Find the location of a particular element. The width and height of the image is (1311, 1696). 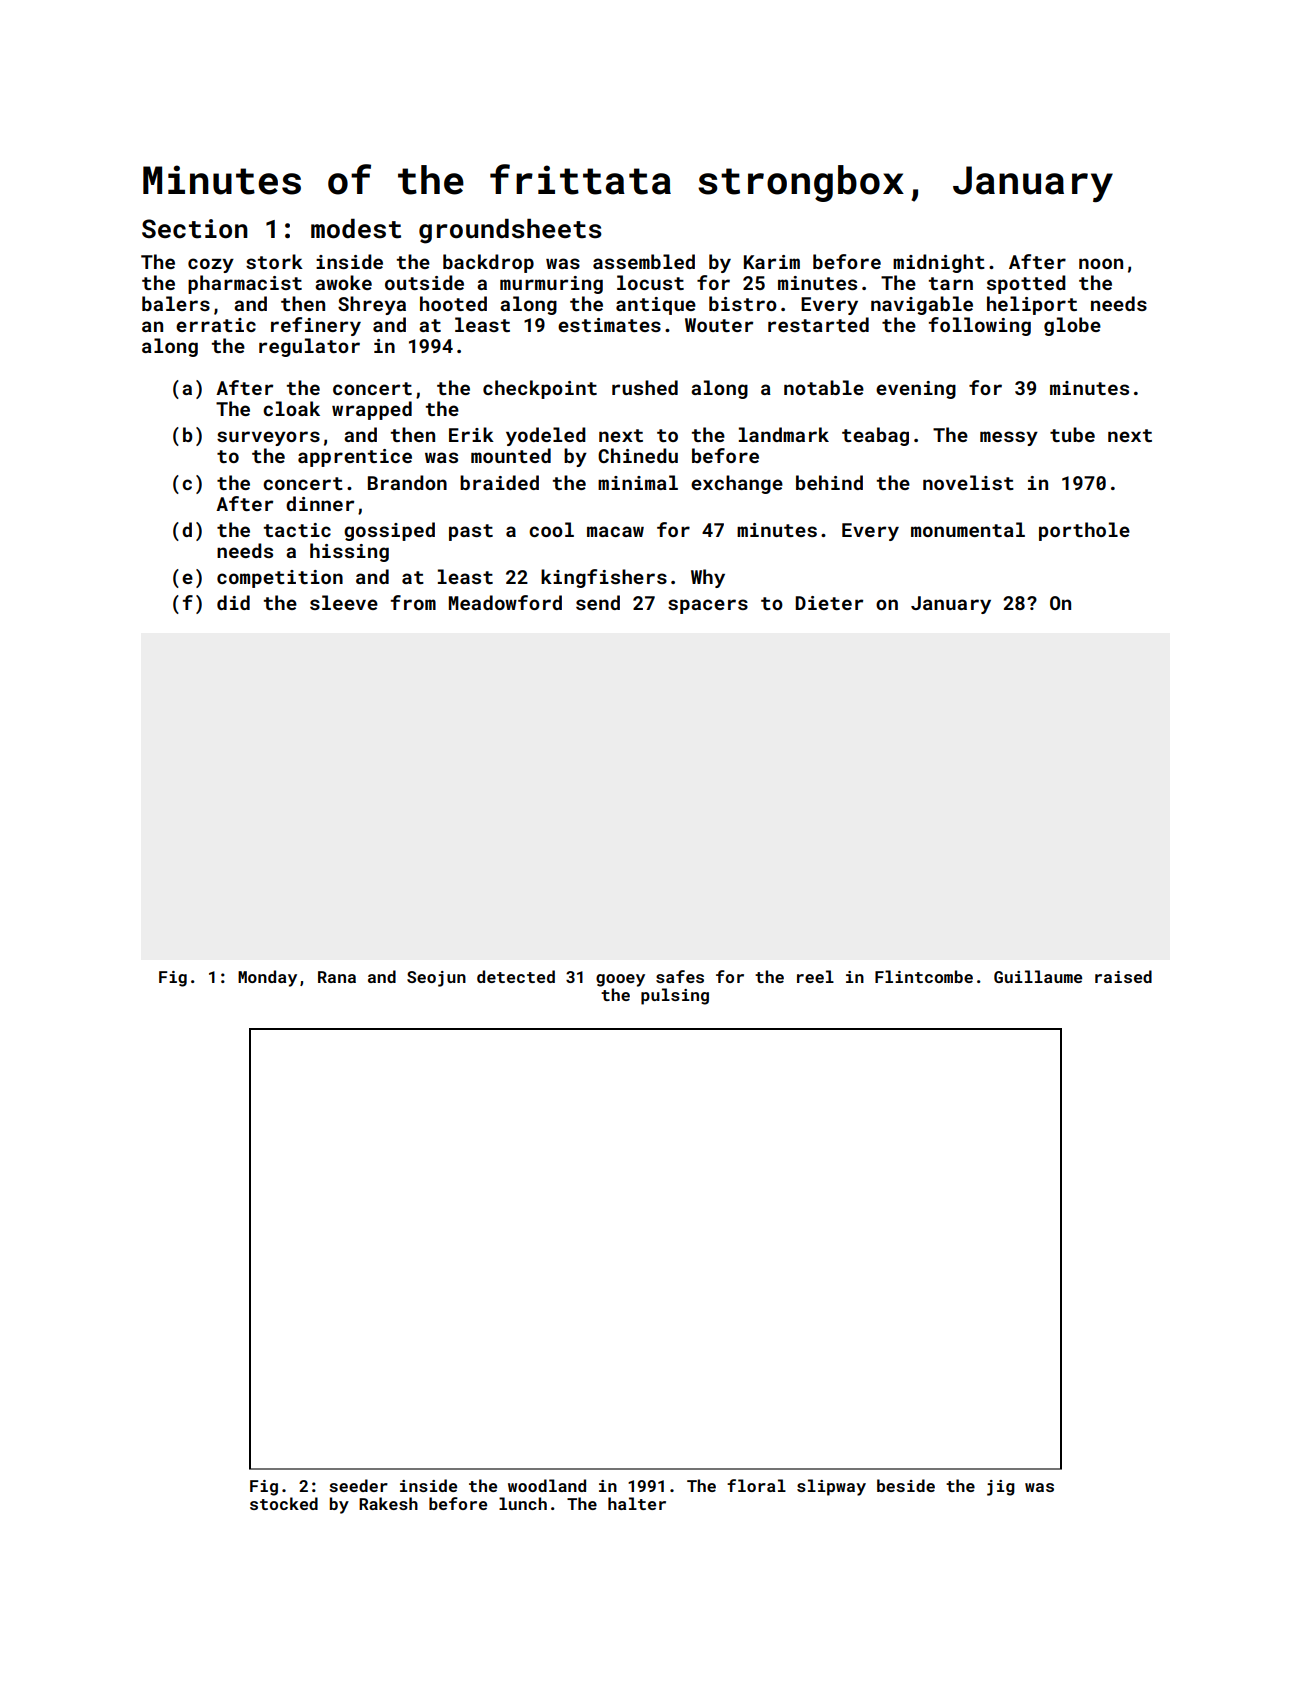

Rana is located at coordinates (337, 977).
